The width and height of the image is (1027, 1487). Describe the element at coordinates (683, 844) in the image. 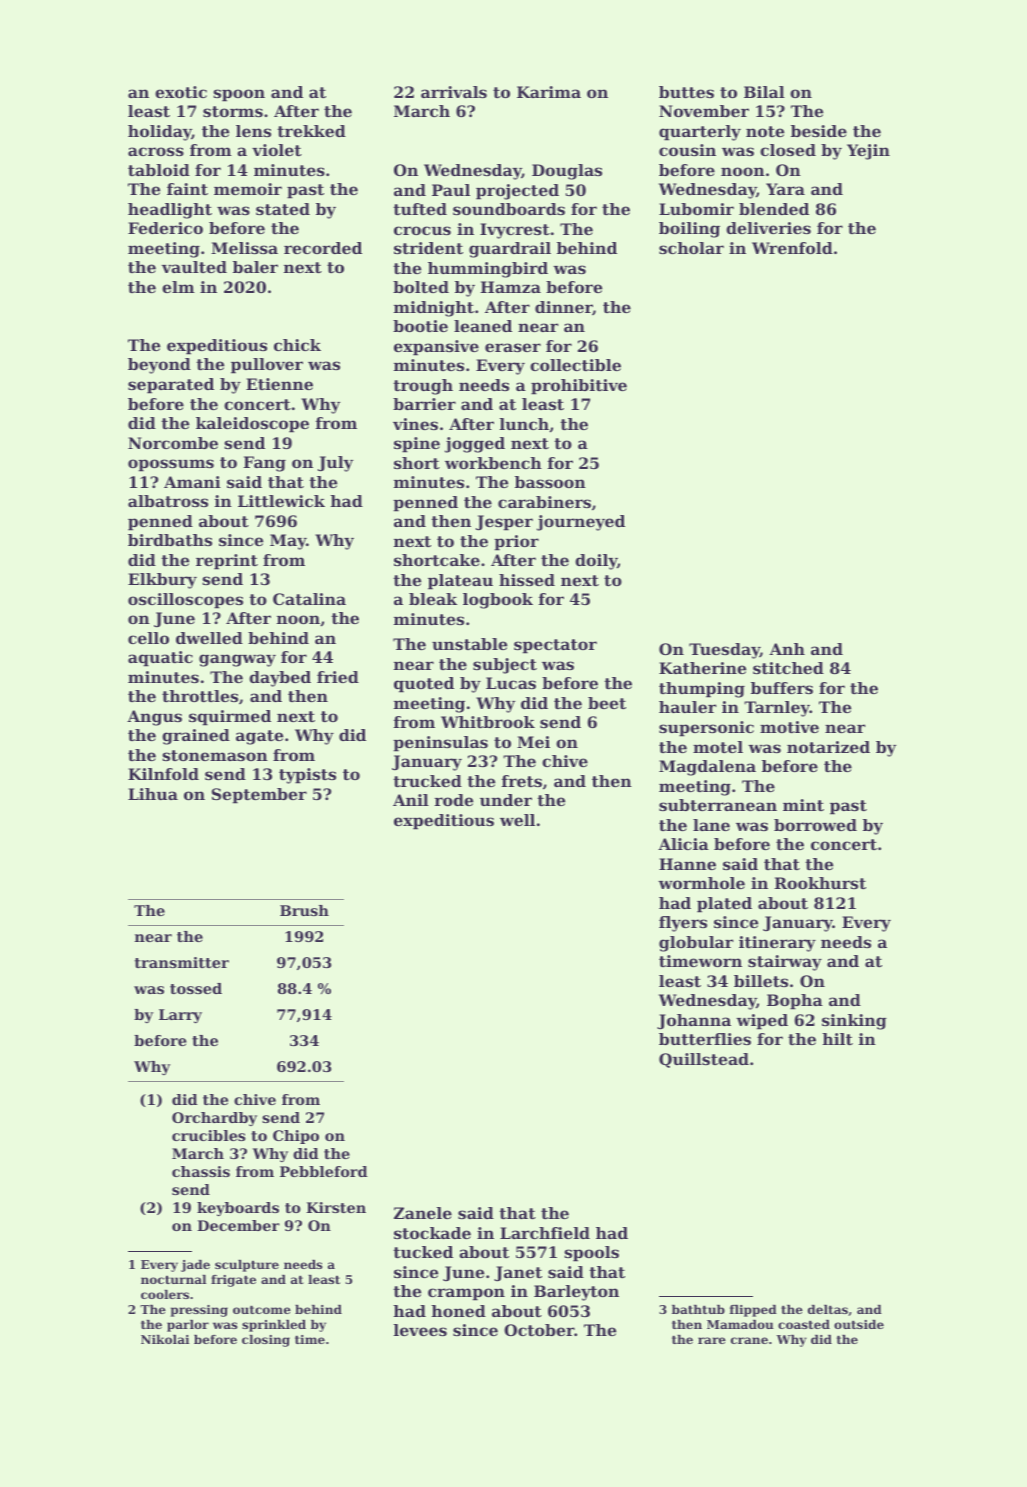

I see `Alicia` at that location.
